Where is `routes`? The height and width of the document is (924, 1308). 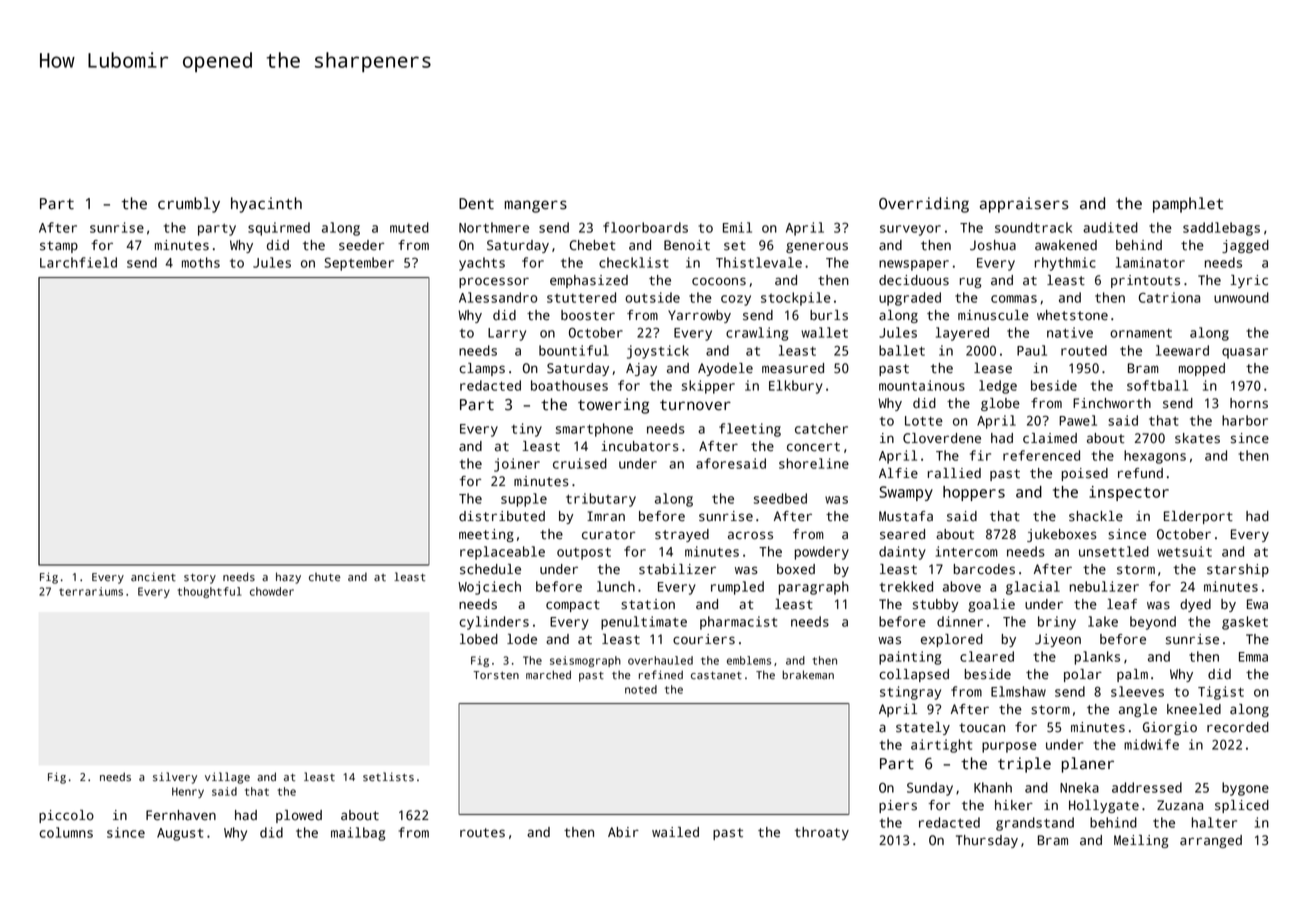 routes is located at coordinates (482, 833).
